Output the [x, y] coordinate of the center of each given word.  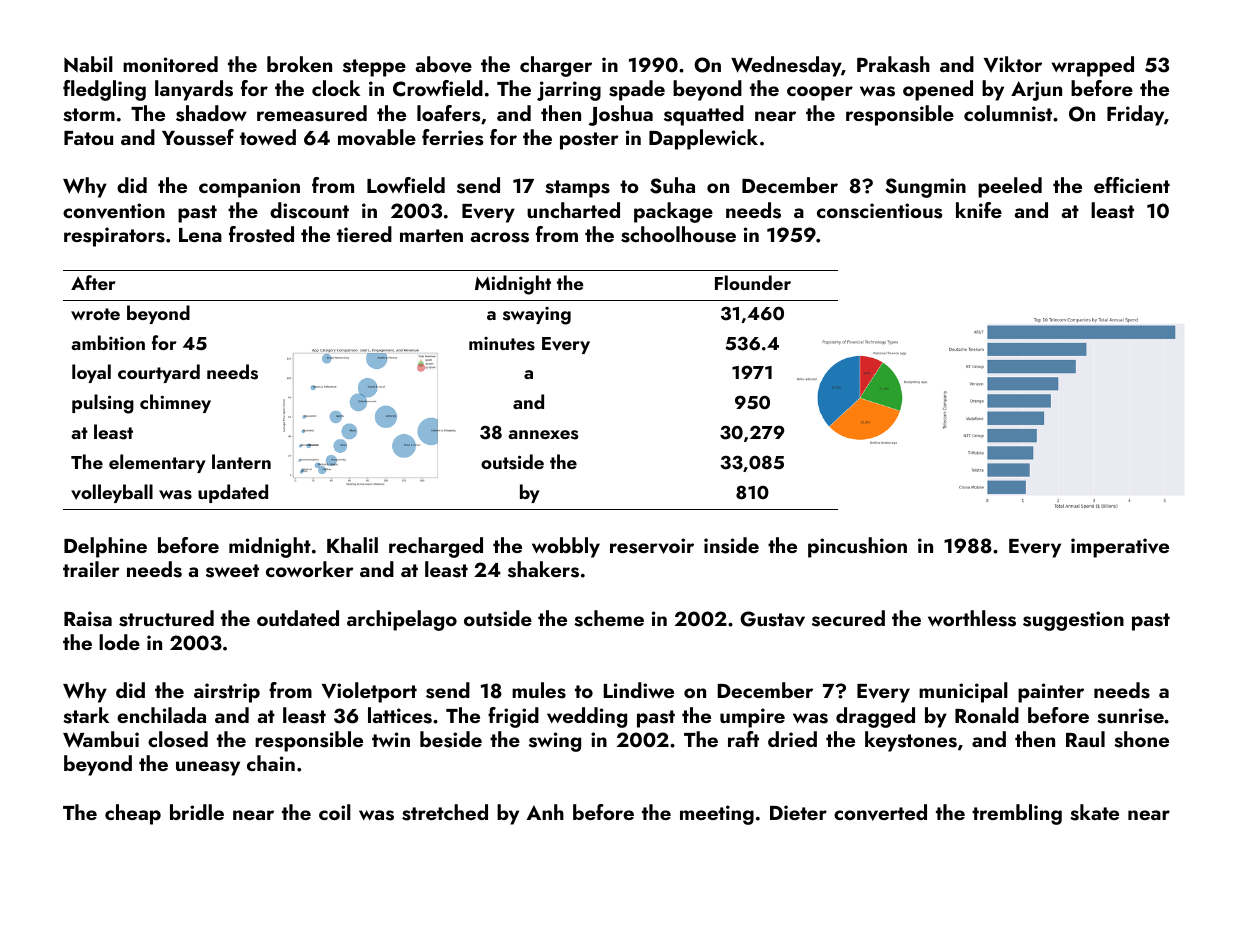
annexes [543, 435]
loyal [91, 373]
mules [539, 690]
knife [979, 210]
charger [556, 66]
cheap [133, 814]
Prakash [893, 64]
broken [299, 64]
